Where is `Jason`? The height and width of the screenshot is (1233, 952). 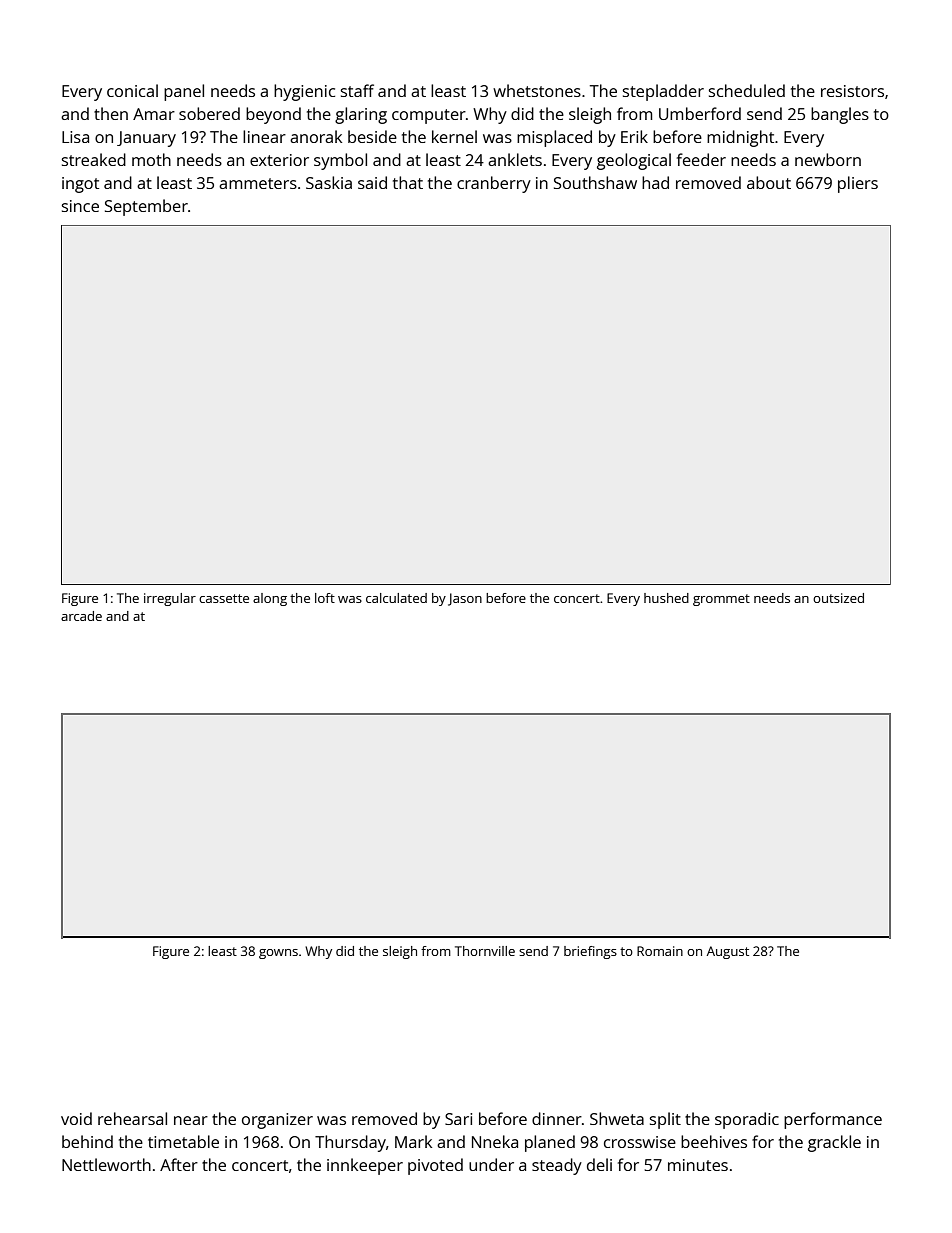
Jason is located at coordinates (465, 599).
